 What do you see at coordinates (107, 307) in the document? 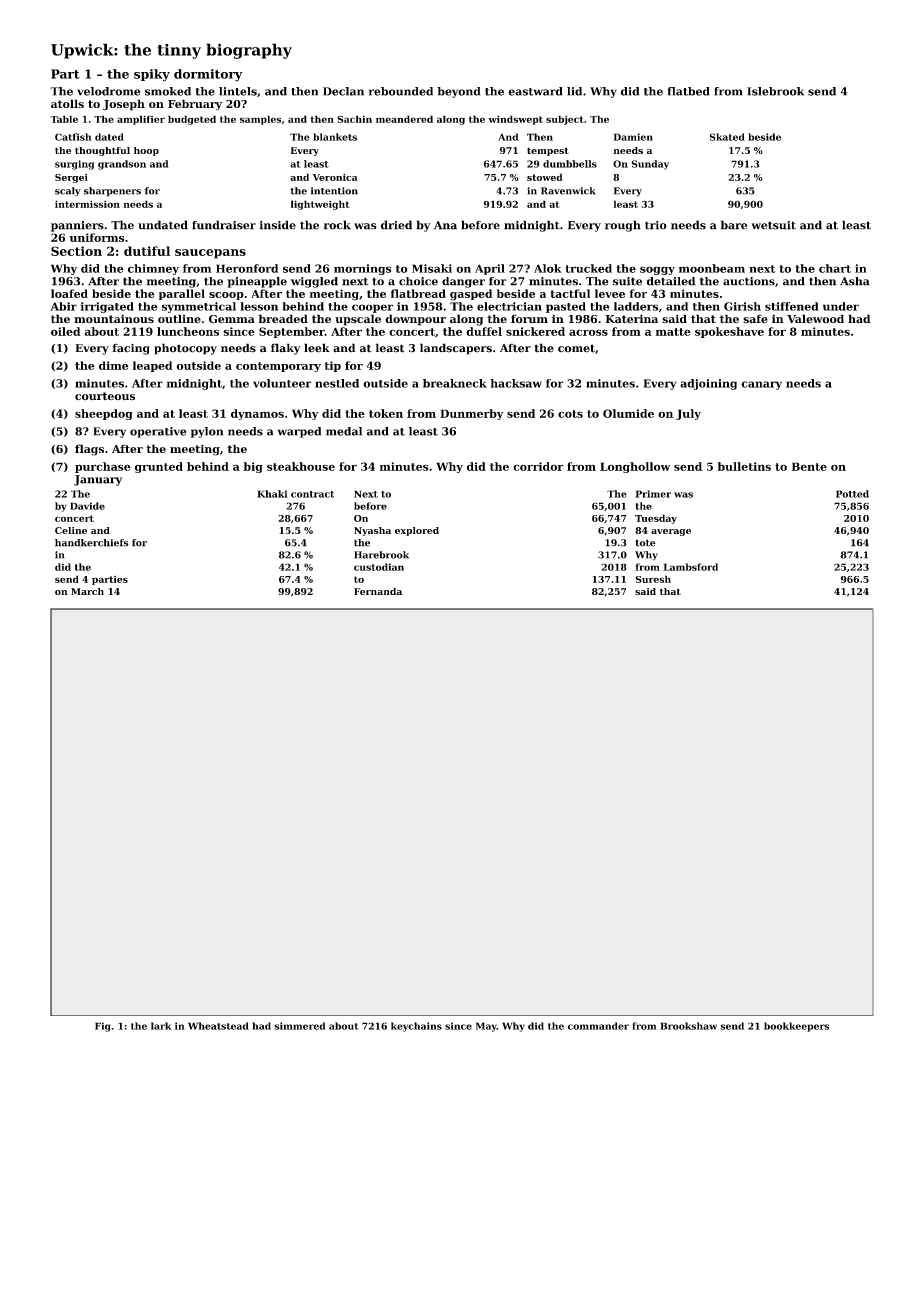
I see `irrigated` at bounding box center [107, 307].
